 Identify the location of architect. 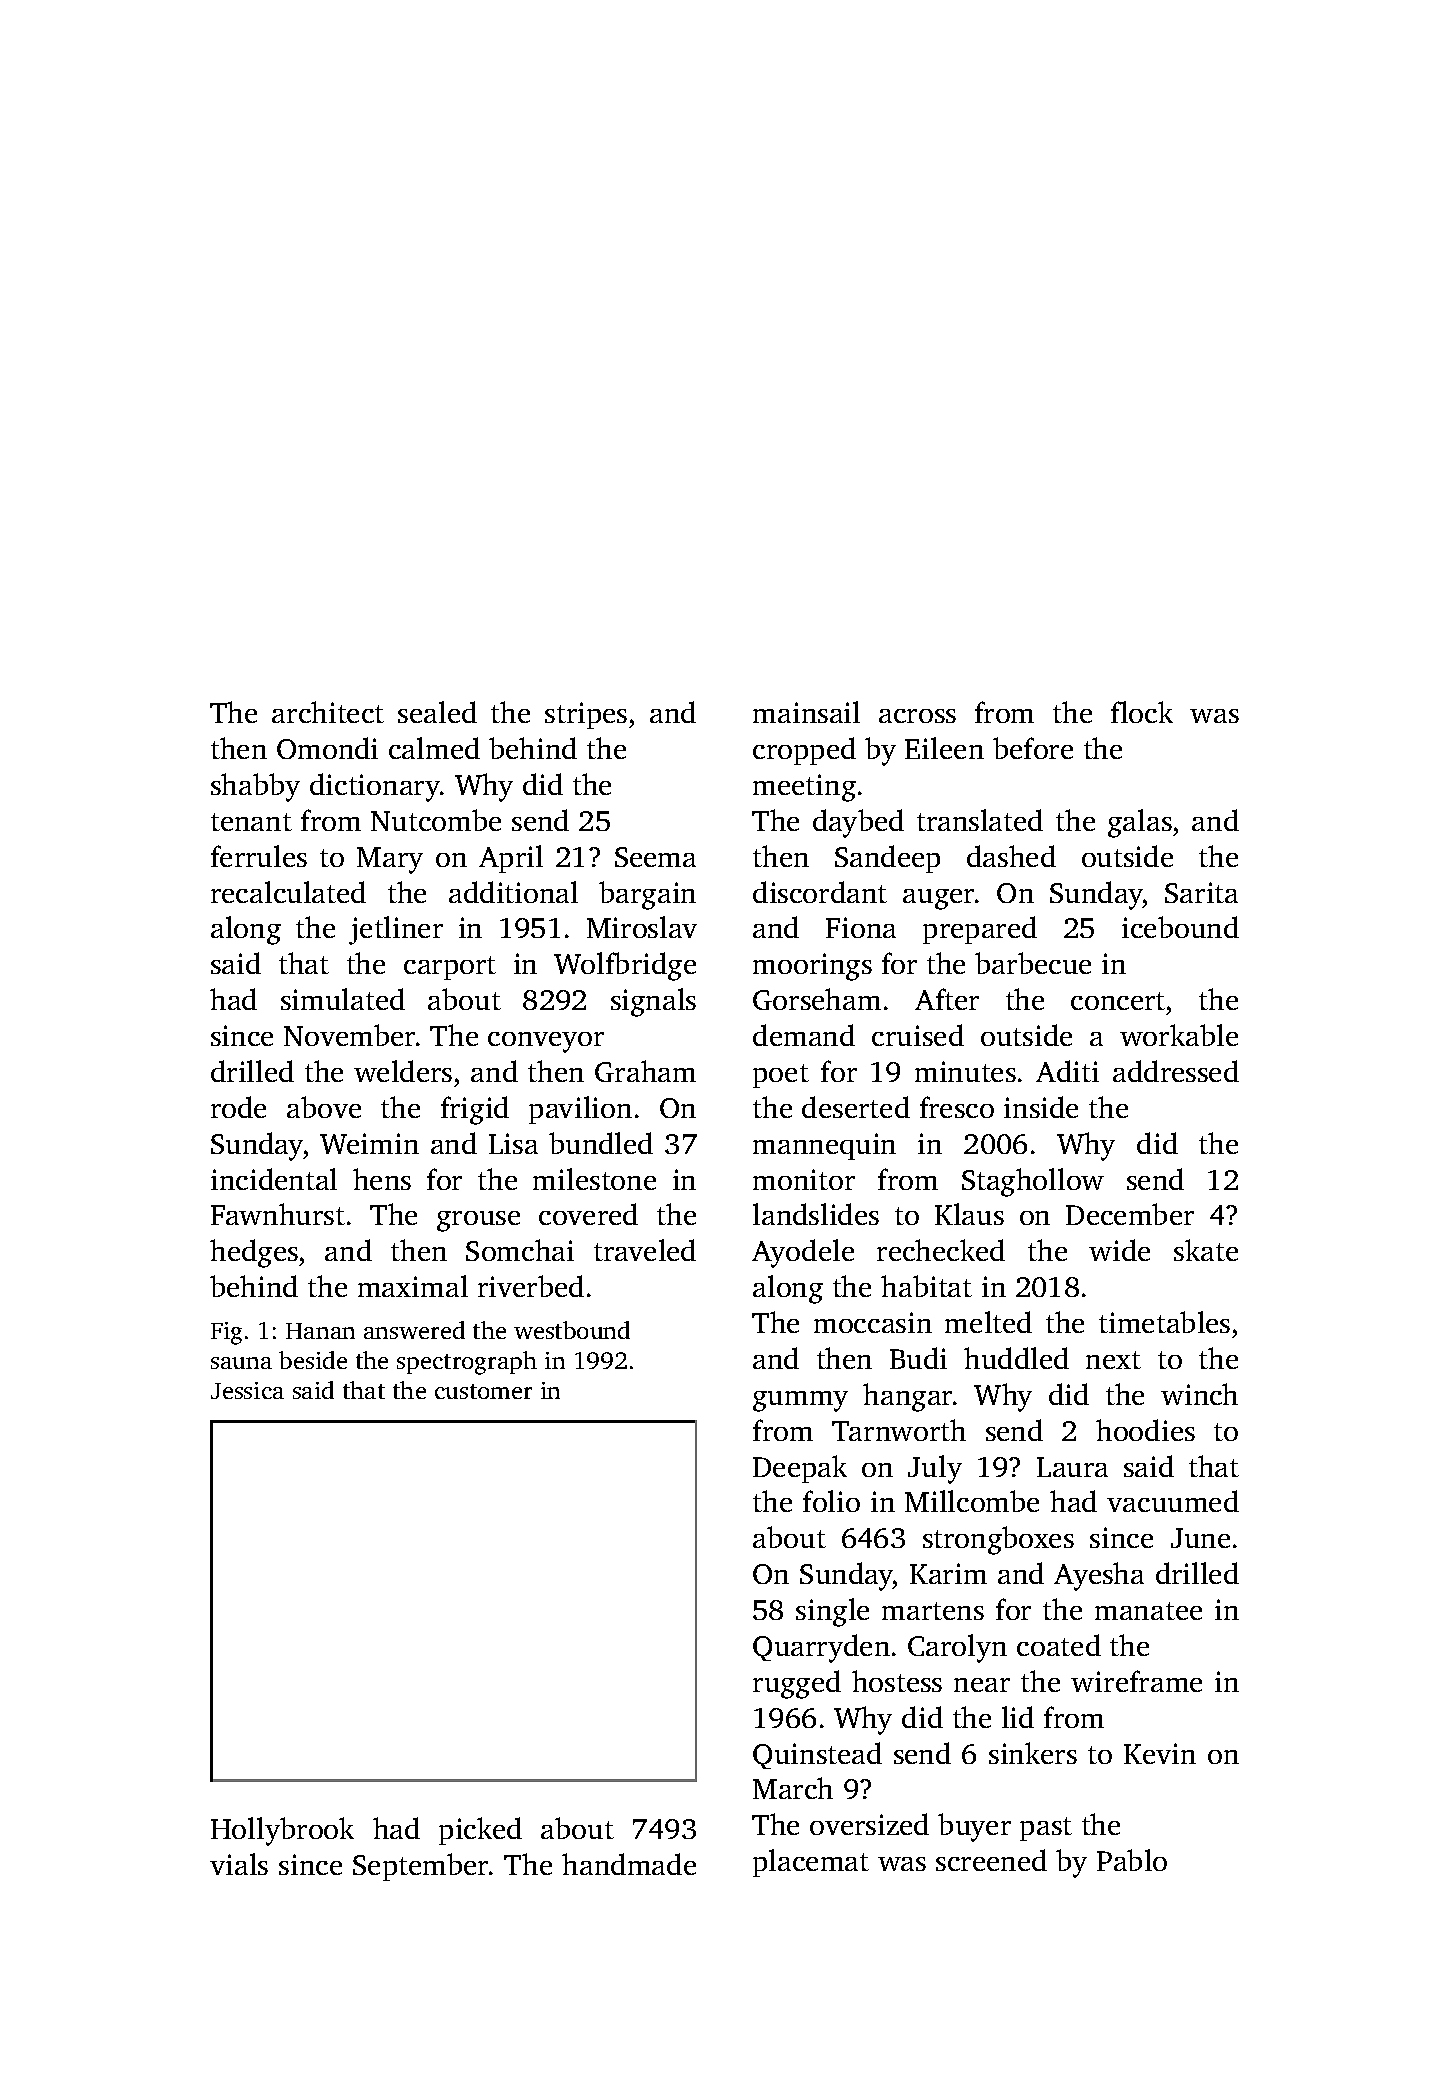
(328, 712).
